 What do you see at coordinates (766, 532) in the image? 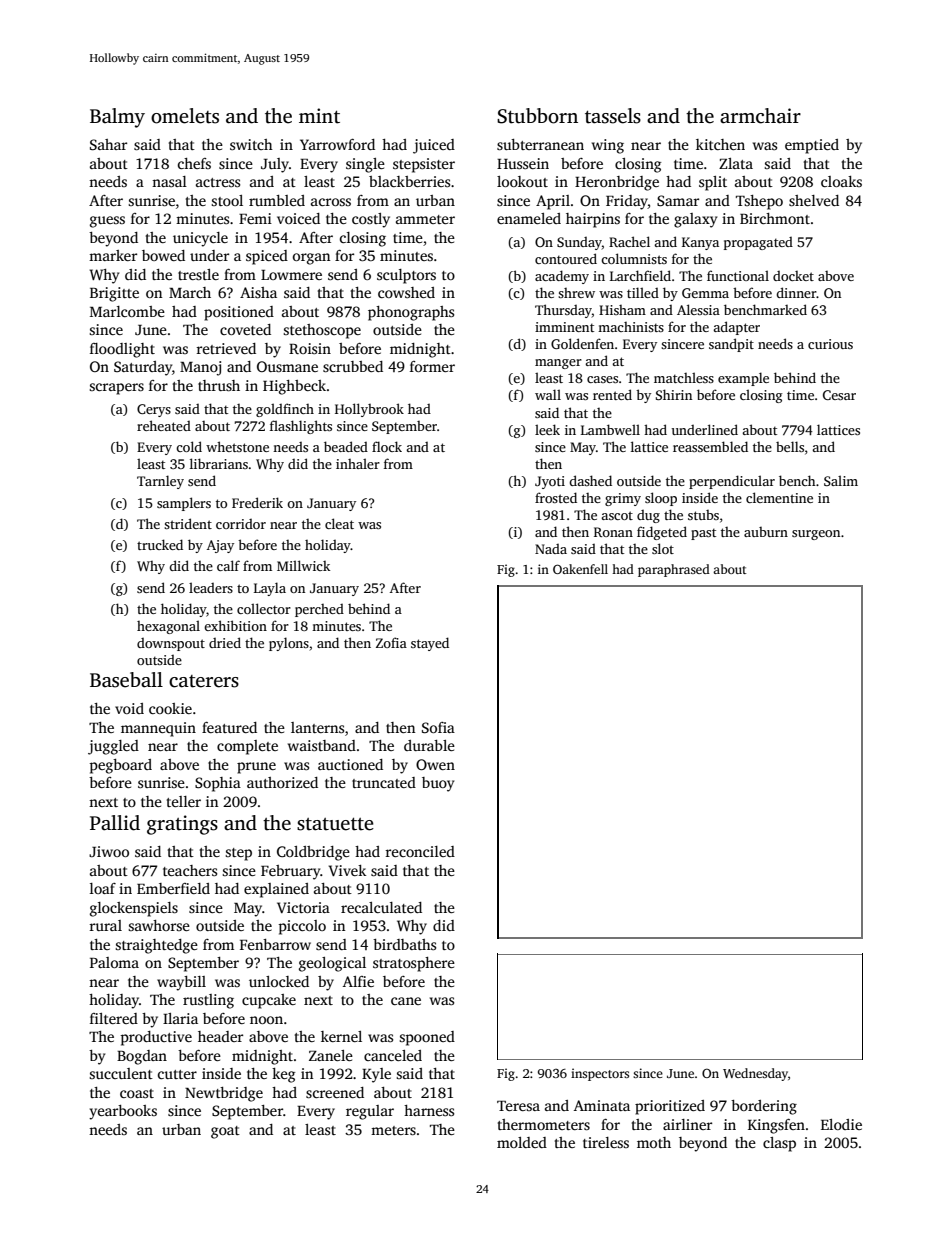
I see `auburn` at bounding box center [766, 532].
